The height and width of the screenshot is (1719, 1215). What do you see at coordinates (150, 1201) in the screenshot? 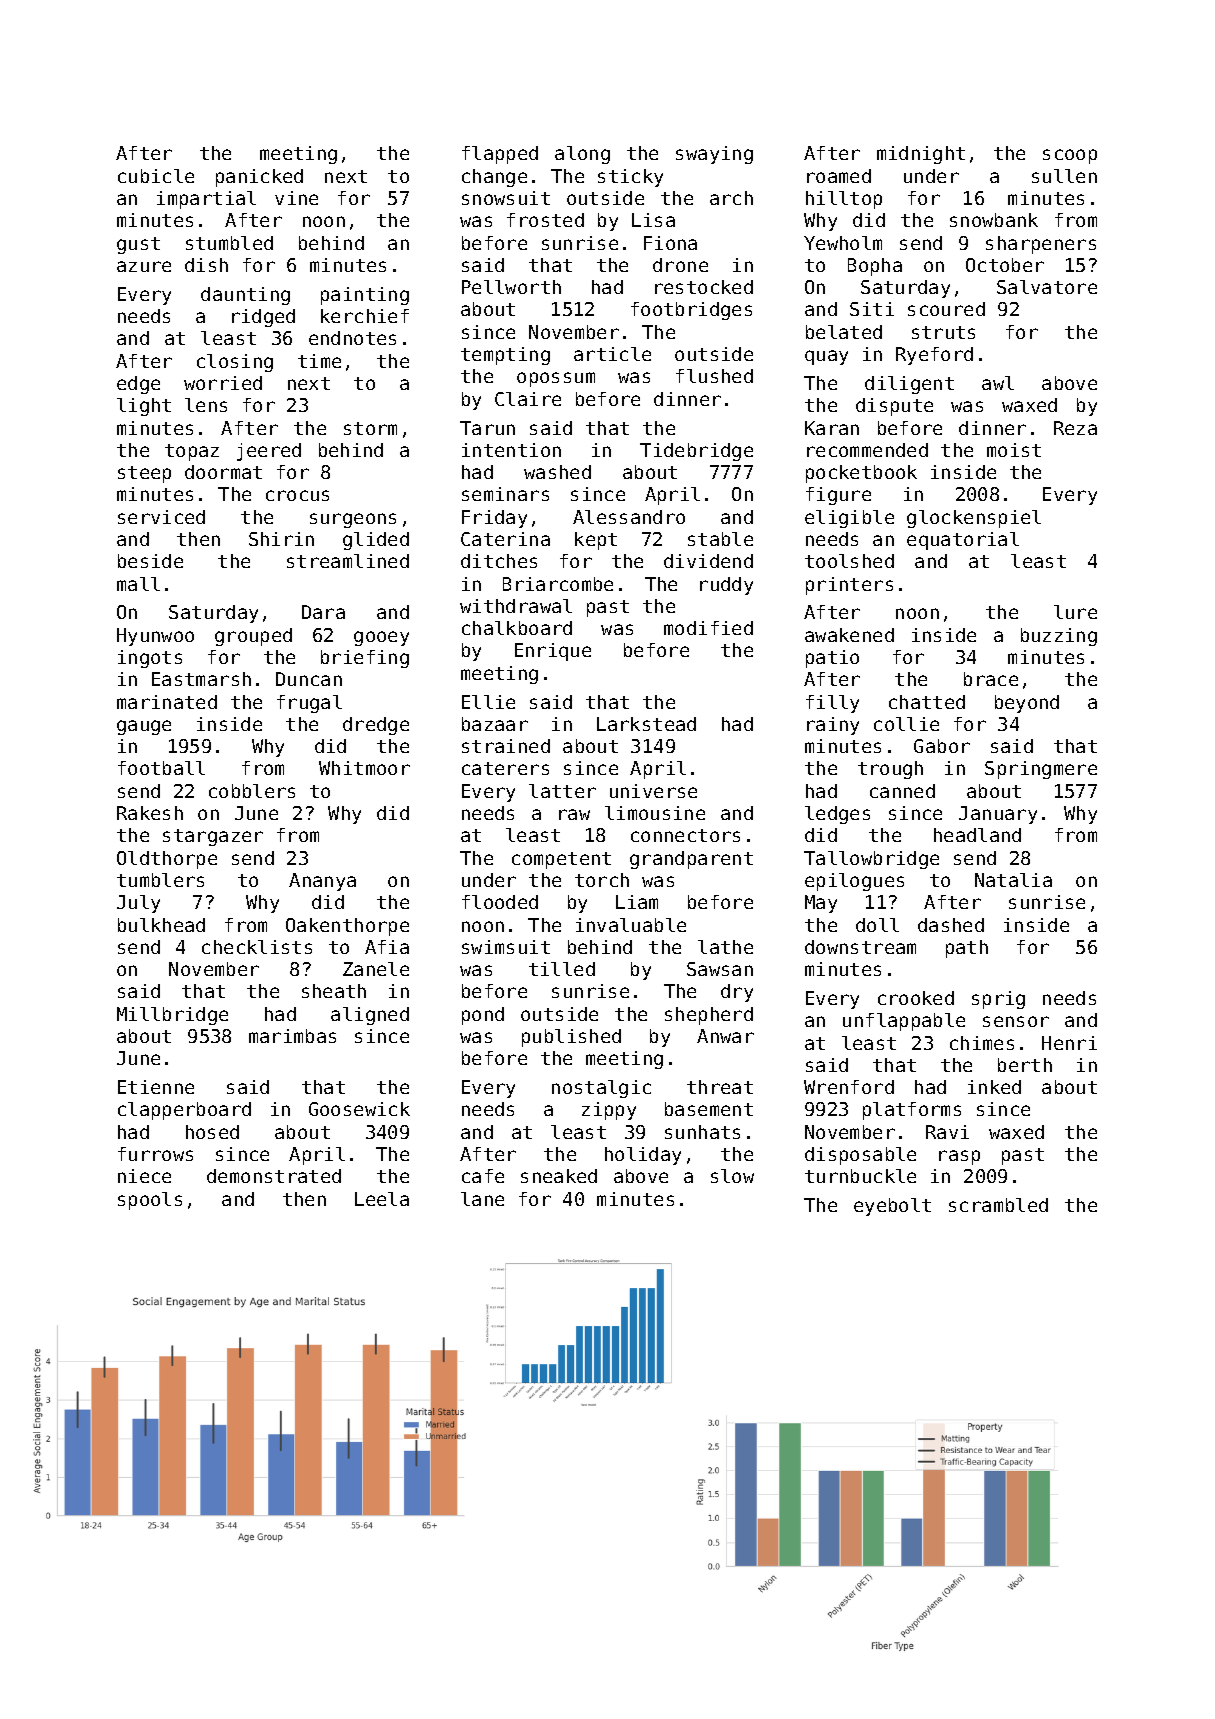
I see `spools` at bounding box center [150, 1201].
